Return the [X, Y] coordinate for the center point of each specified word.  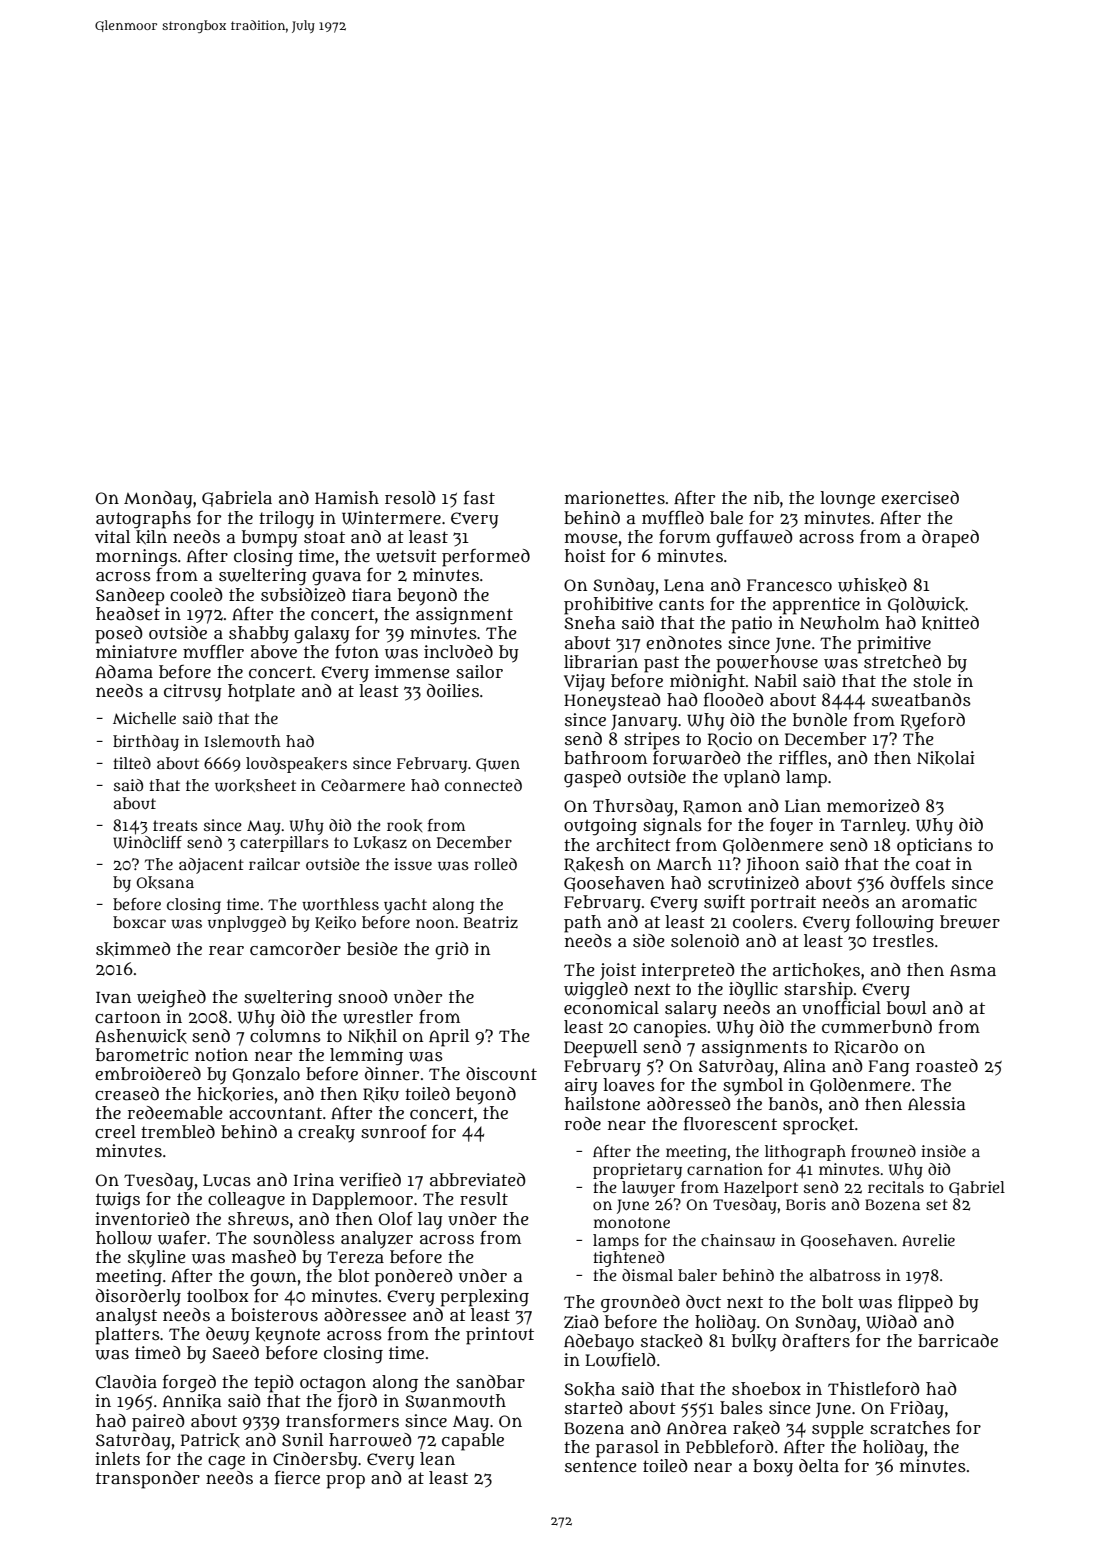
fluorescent [730, 1124]
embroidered [148, 1073]
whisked [872, 585]
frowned [883, 1151]
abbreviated [478, 1179]
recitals [896, 1187]
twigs [118, 1201]
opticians [934, 847]
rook [404, 825]
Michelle [144, 718]
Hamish [347, 498]
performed [486, 558]
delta [819, 1466]
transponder [148, 1480]
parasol [627, 1449]
